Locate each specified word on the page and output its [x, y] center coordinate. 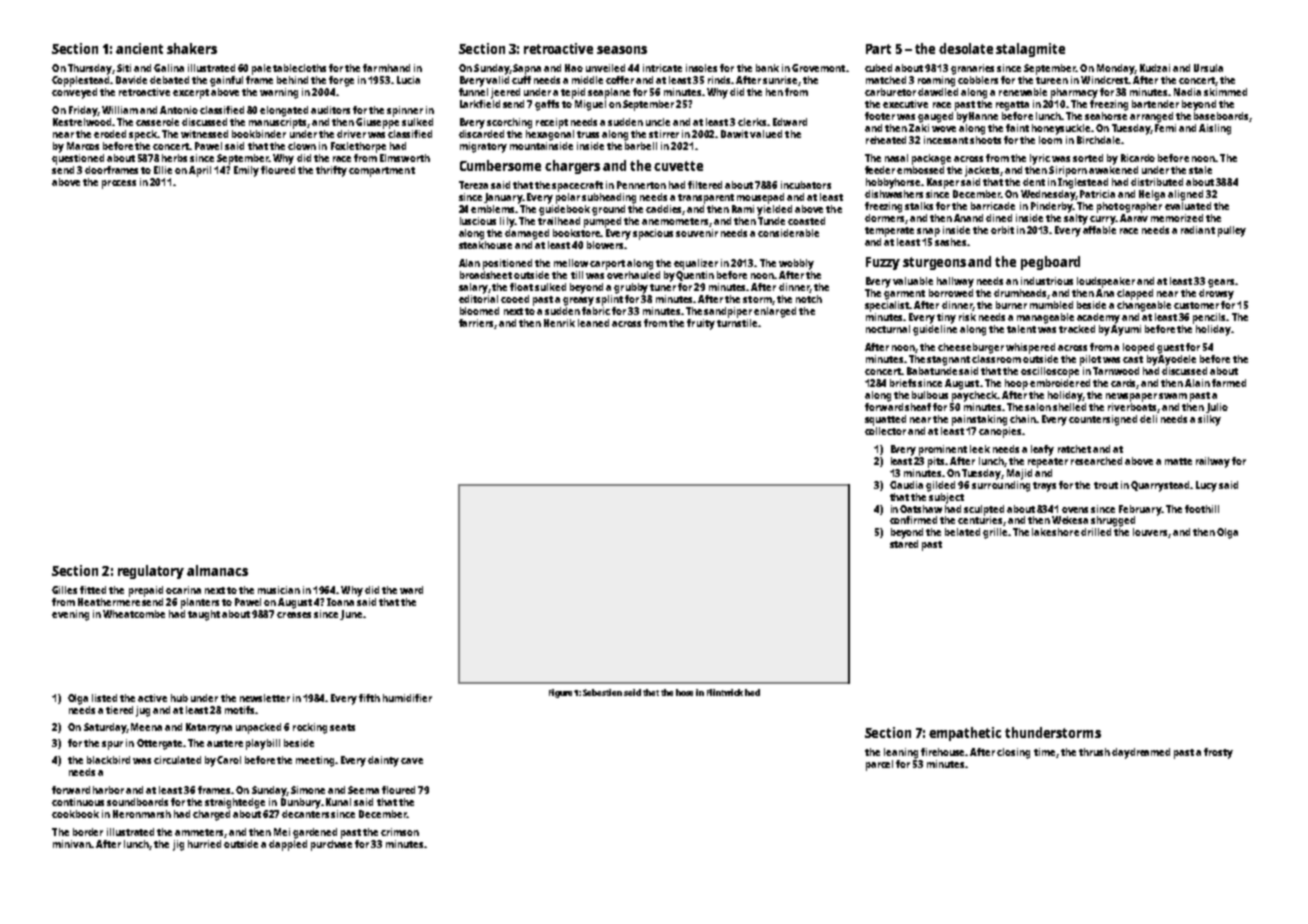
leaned [593, 323]
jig [178, 845]
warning [279, 93]
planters [200, 603]
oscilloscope [1050, 372]
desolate [966, 48]
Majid [1019, 474]
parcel [879, 765]
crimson [400, 832]
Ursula [1208, 68]
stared [904, 544]
